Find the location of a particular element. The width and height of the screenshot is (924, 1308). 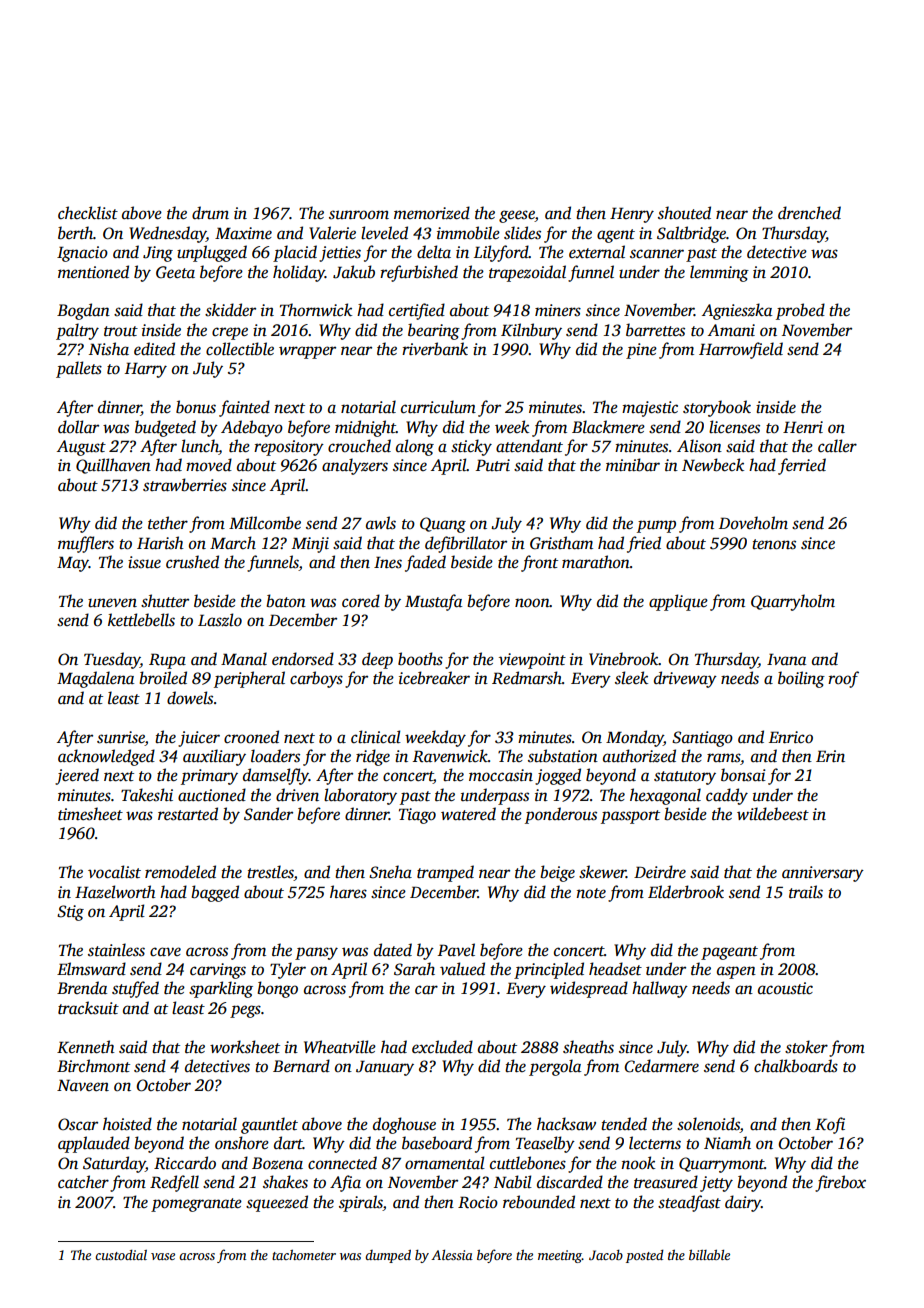

Stig is located at coordinates (70, 913).
